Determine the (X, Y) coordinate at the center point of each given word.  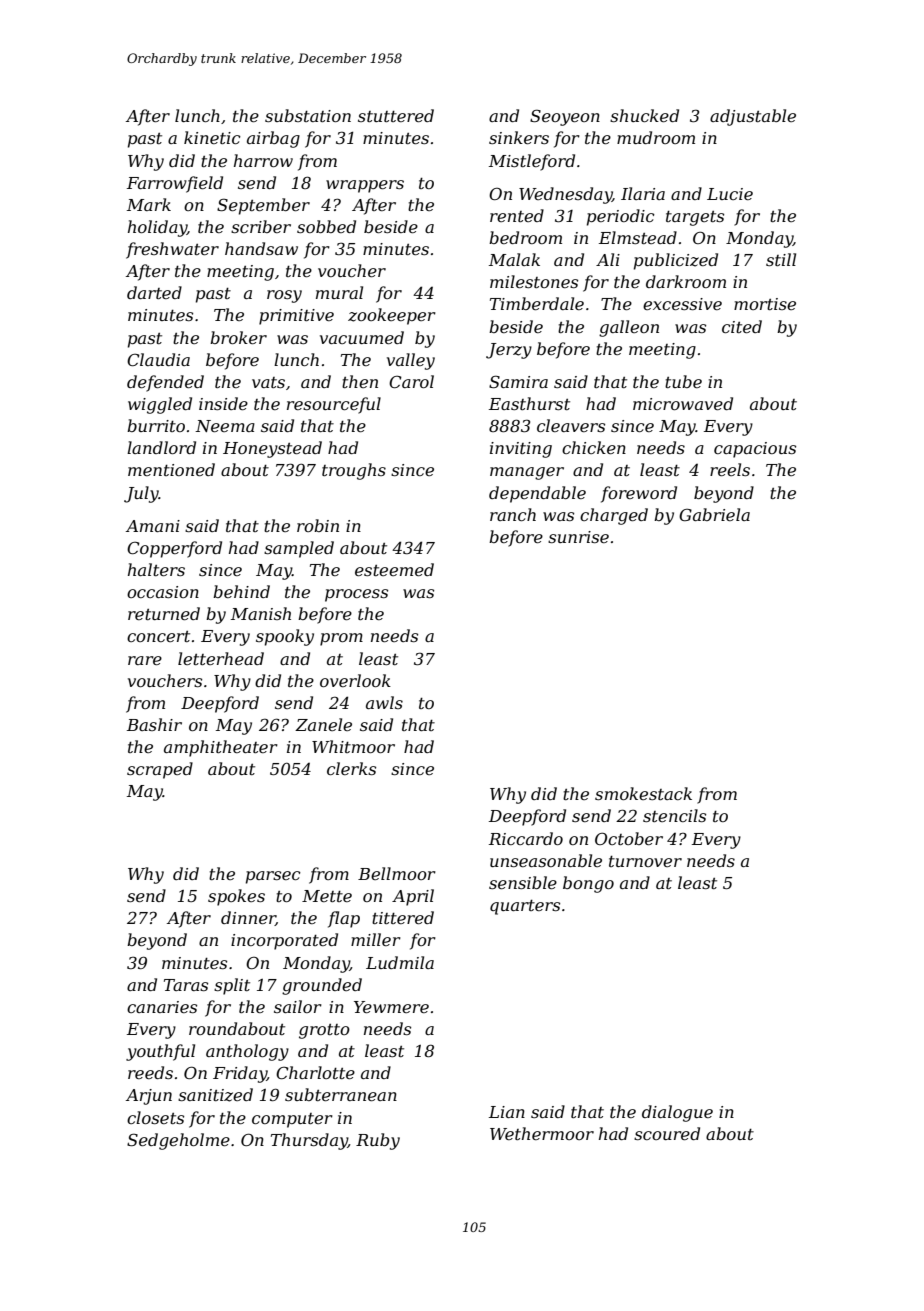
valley (411, 361)
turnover (645, 861)
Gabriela (714, 514)
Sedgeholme (178, 1141)
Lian (507, 1112)
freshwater (172, 250)
